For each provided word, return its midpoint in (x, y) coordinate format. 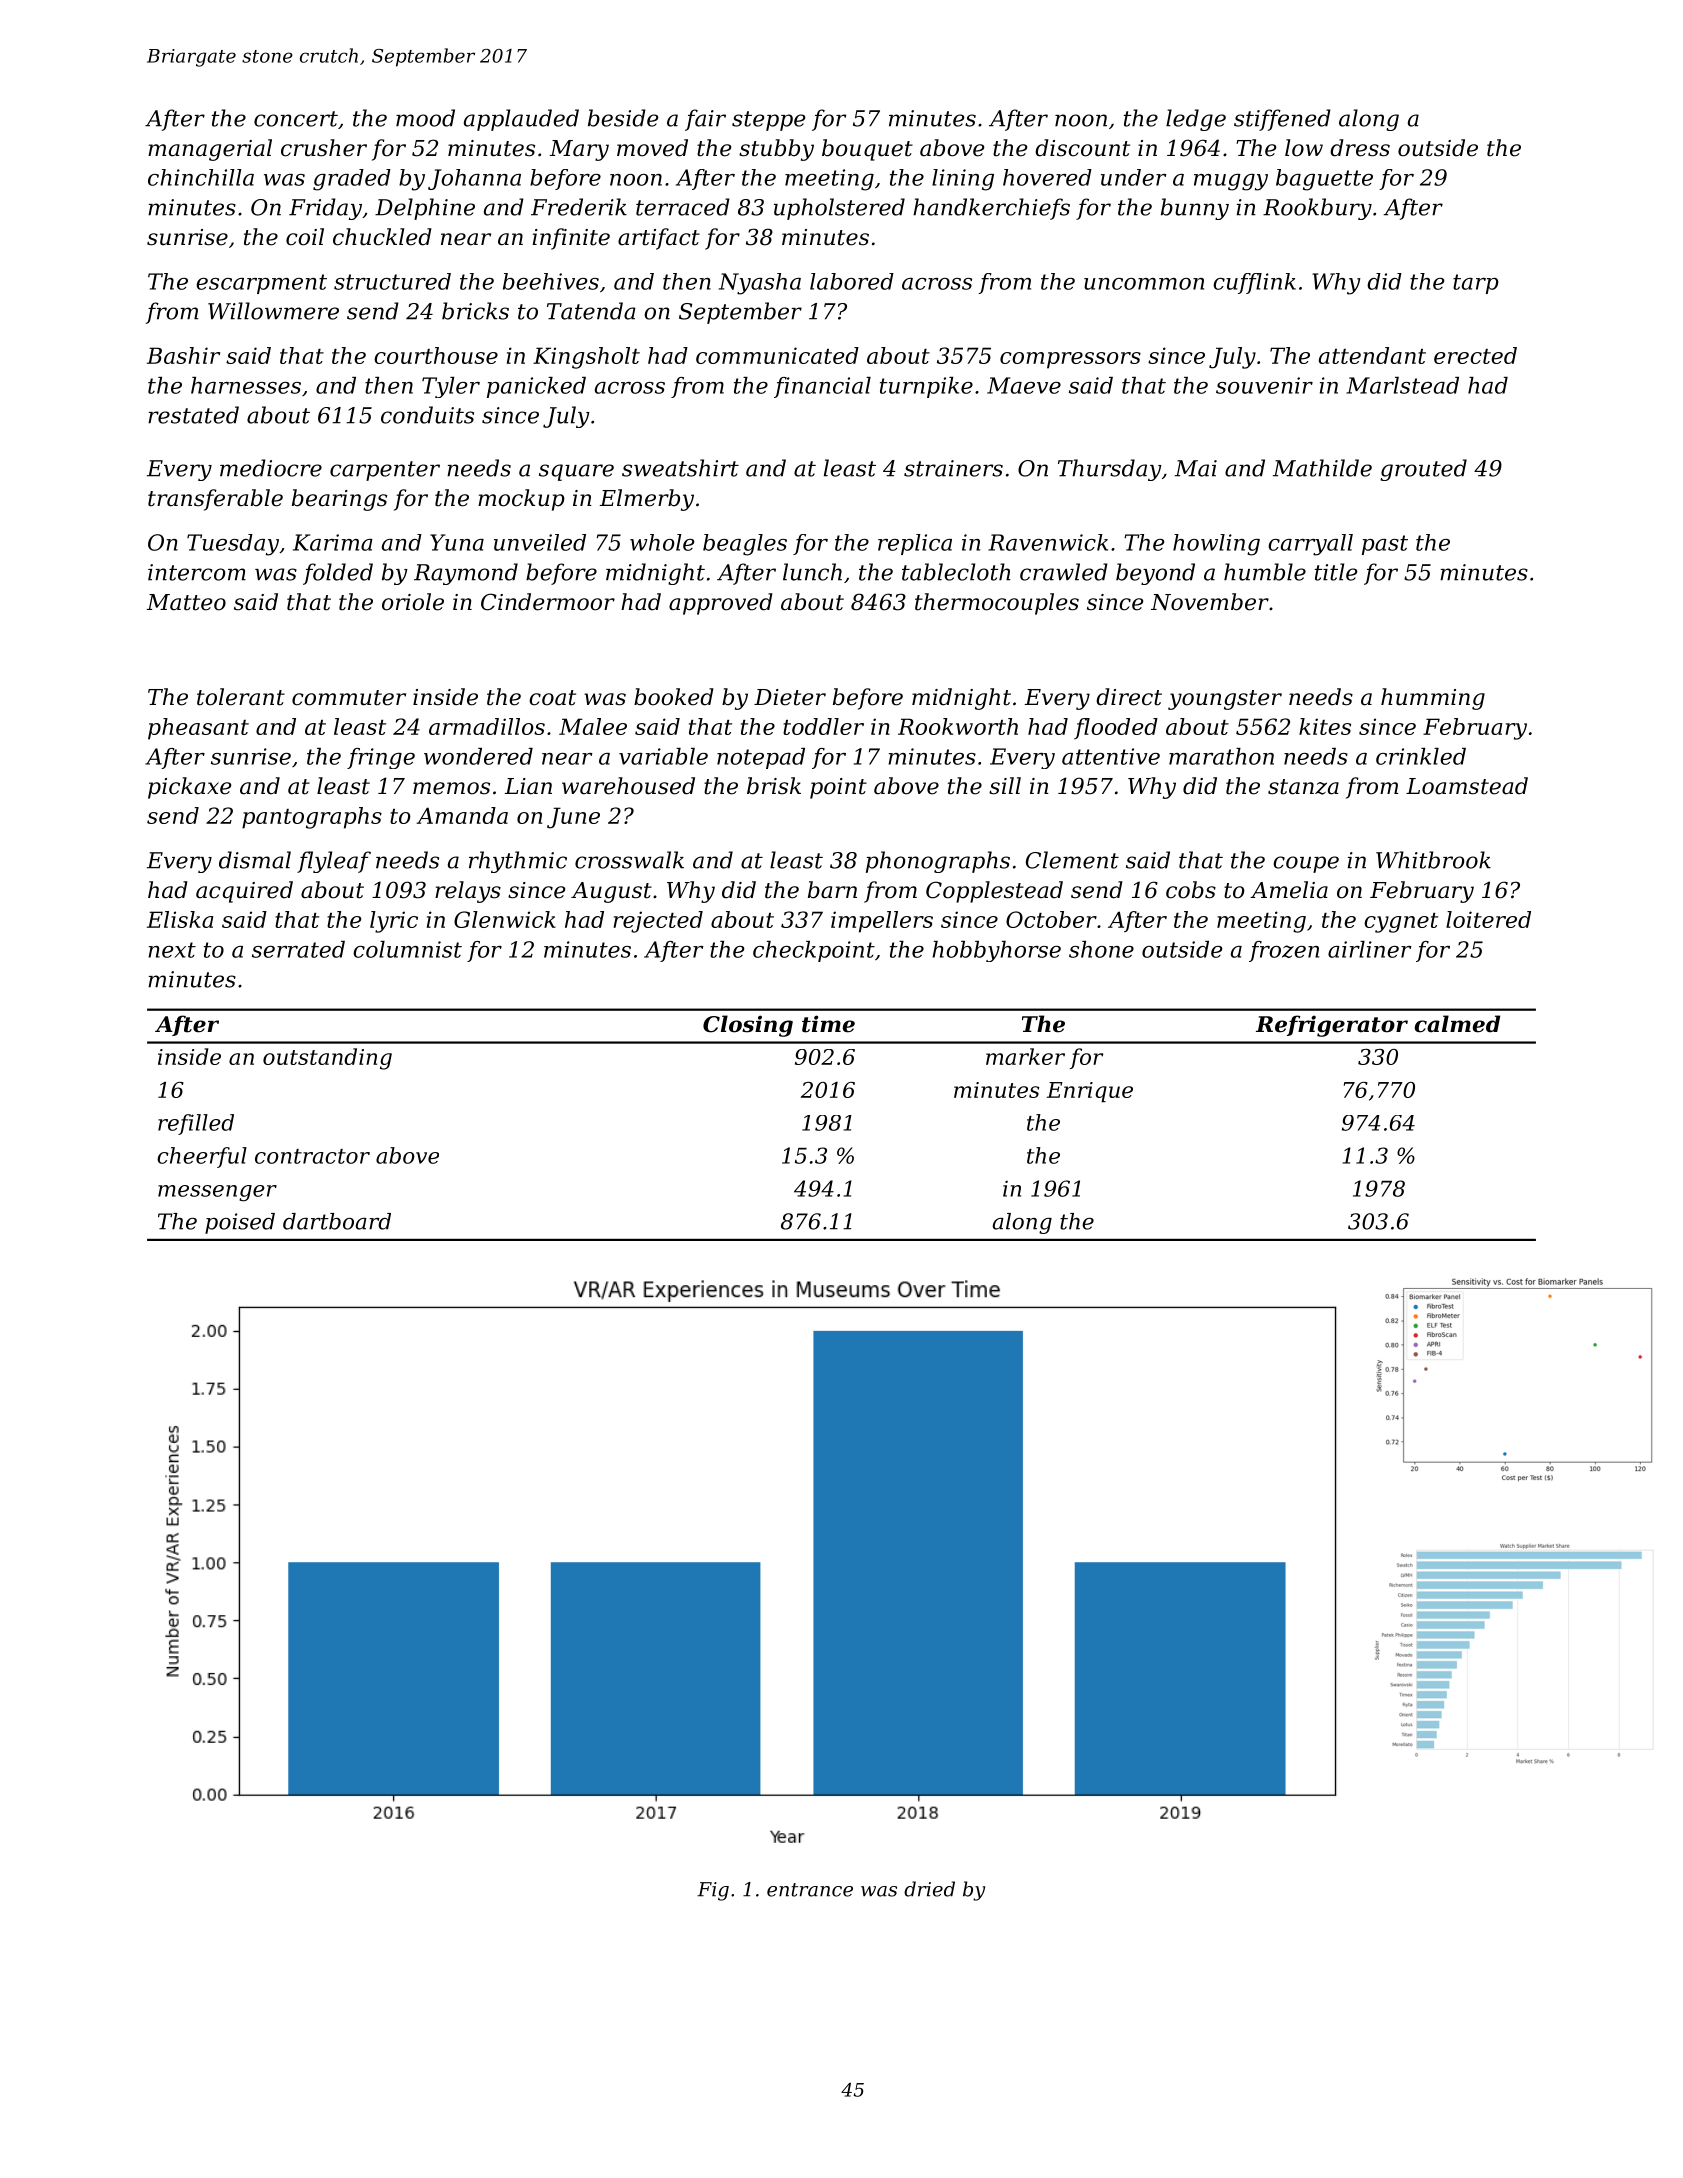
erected (1475, 355)
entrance (810, 1890)
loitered (1488, 919)
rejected (658, 922)
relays (468, 892)
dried (929, 1889)
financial (822, 387)
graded (352, 180)
